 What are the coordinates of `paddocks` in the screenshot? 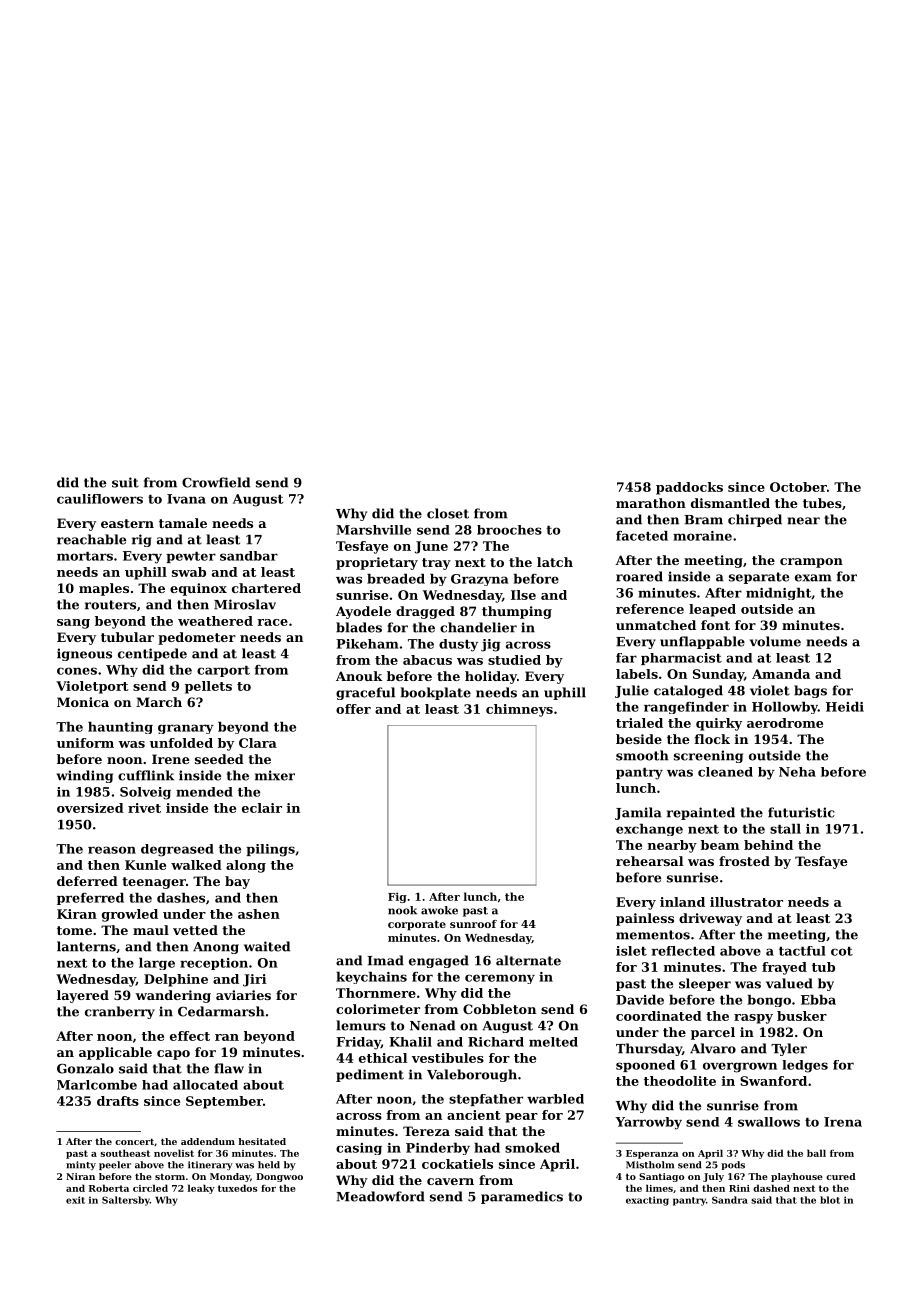 It's located at (689, 488).
